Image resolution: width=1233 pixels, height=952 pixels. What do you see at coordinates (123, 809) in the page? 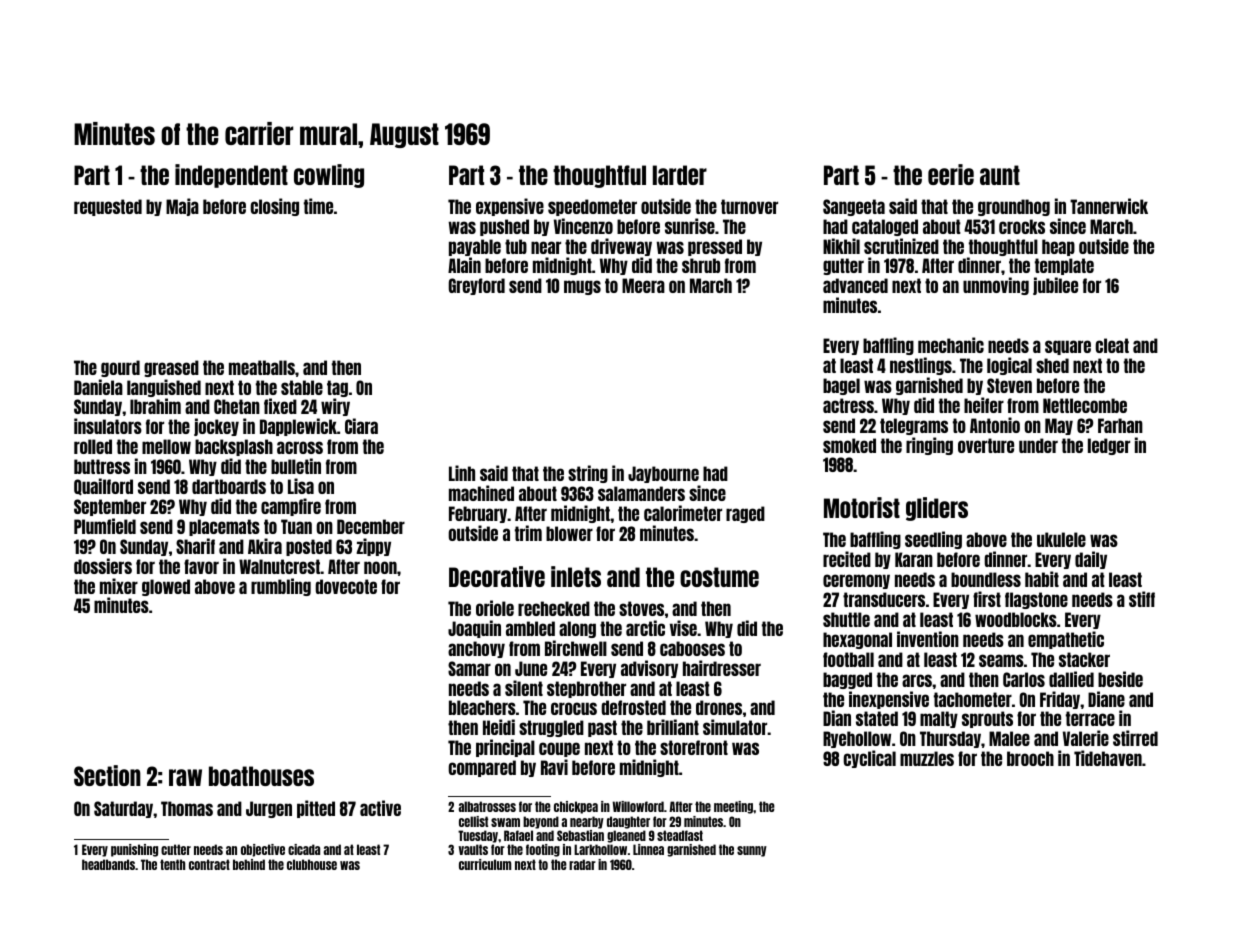
I see `Saturday` at bounding box center [123, 809].
